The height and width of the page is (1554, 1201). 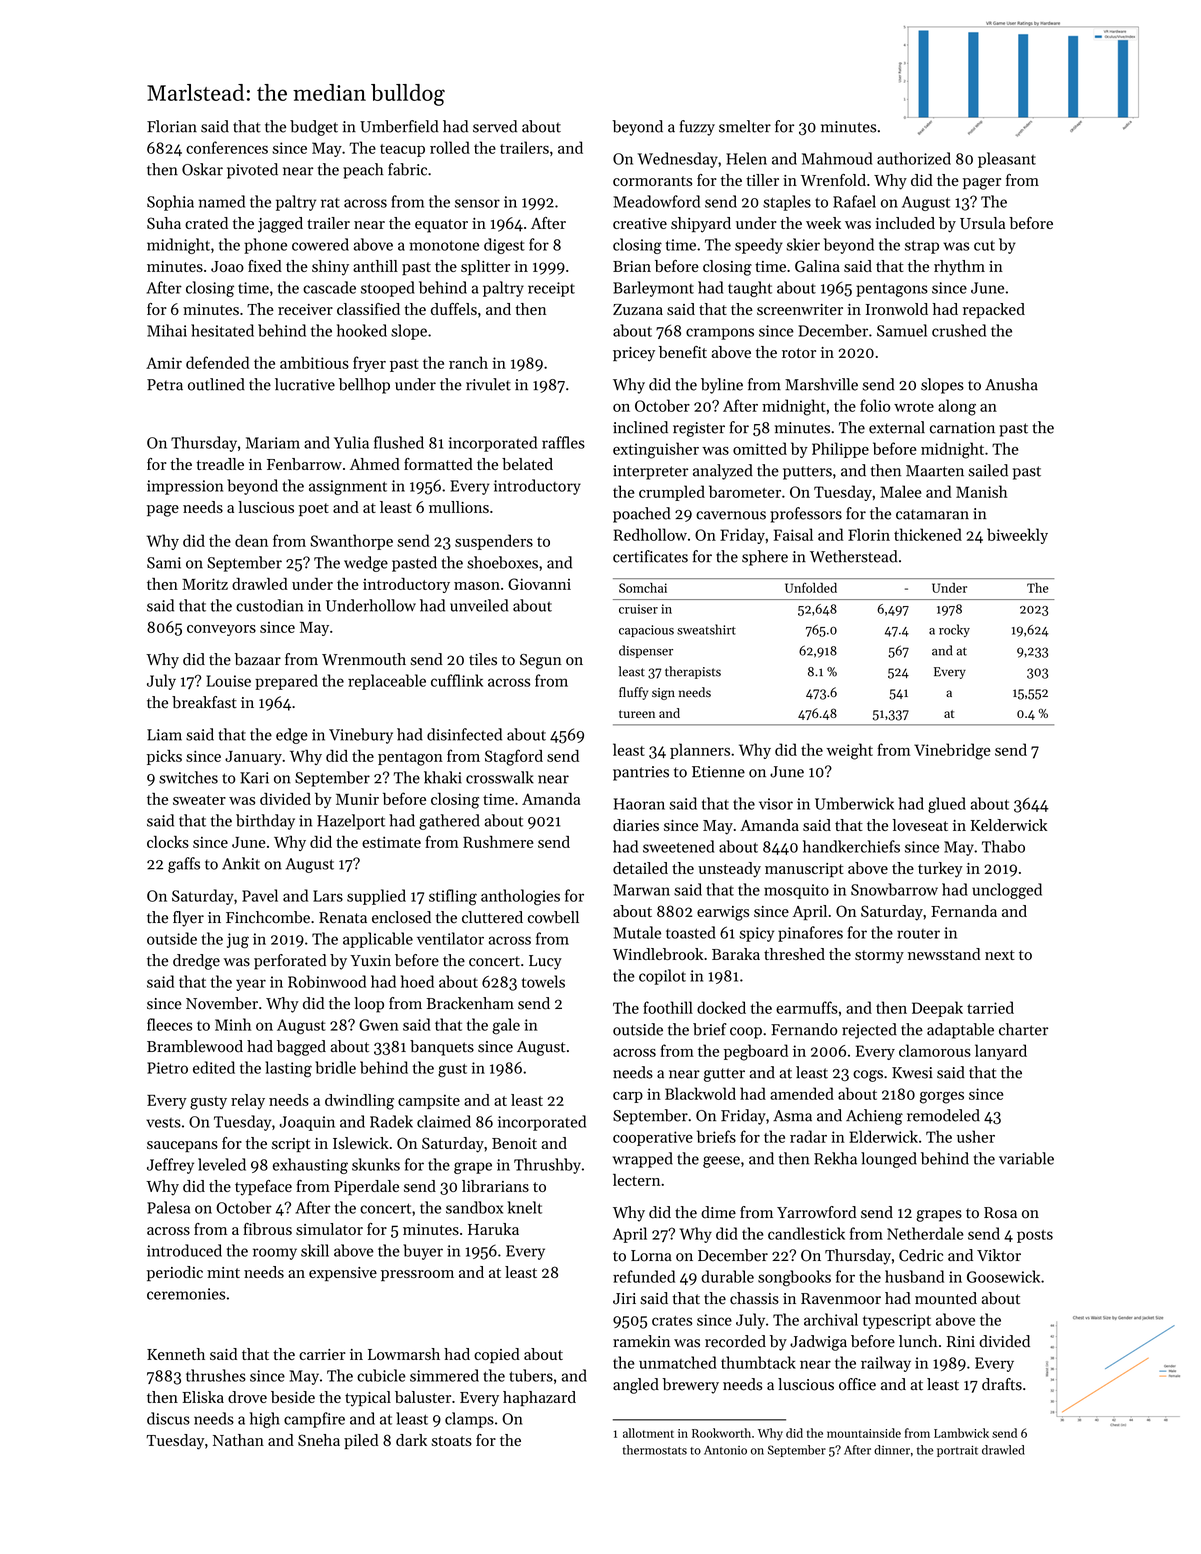 I want to click on Rekha, so click(x=835, y=1158).
